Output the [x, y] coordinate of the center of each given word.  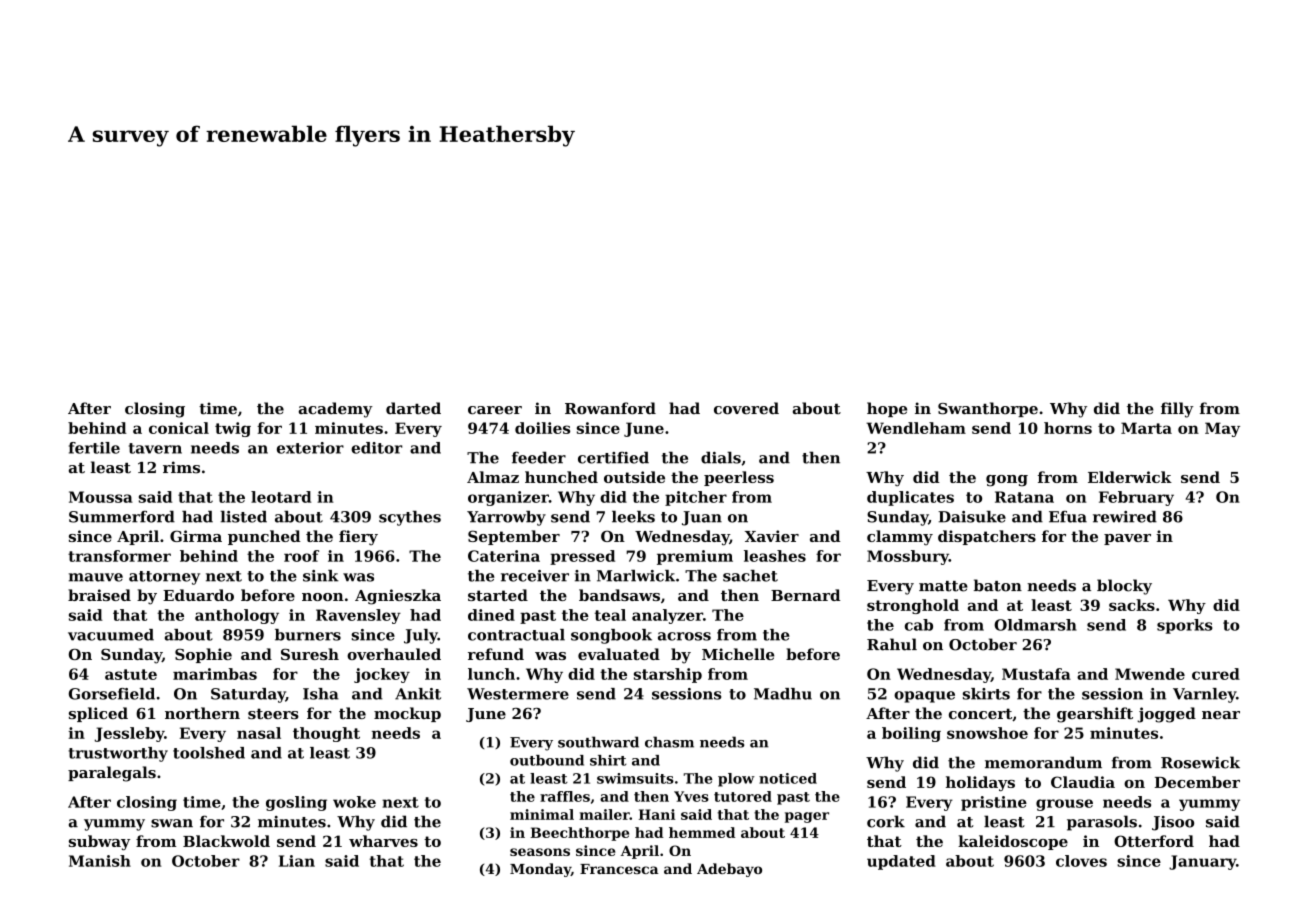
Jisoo [1173, 823]
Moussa [101, 497]
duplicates [910, 498]
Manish [100, 861]
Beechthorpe [579, 834]
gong [1007, 481]
